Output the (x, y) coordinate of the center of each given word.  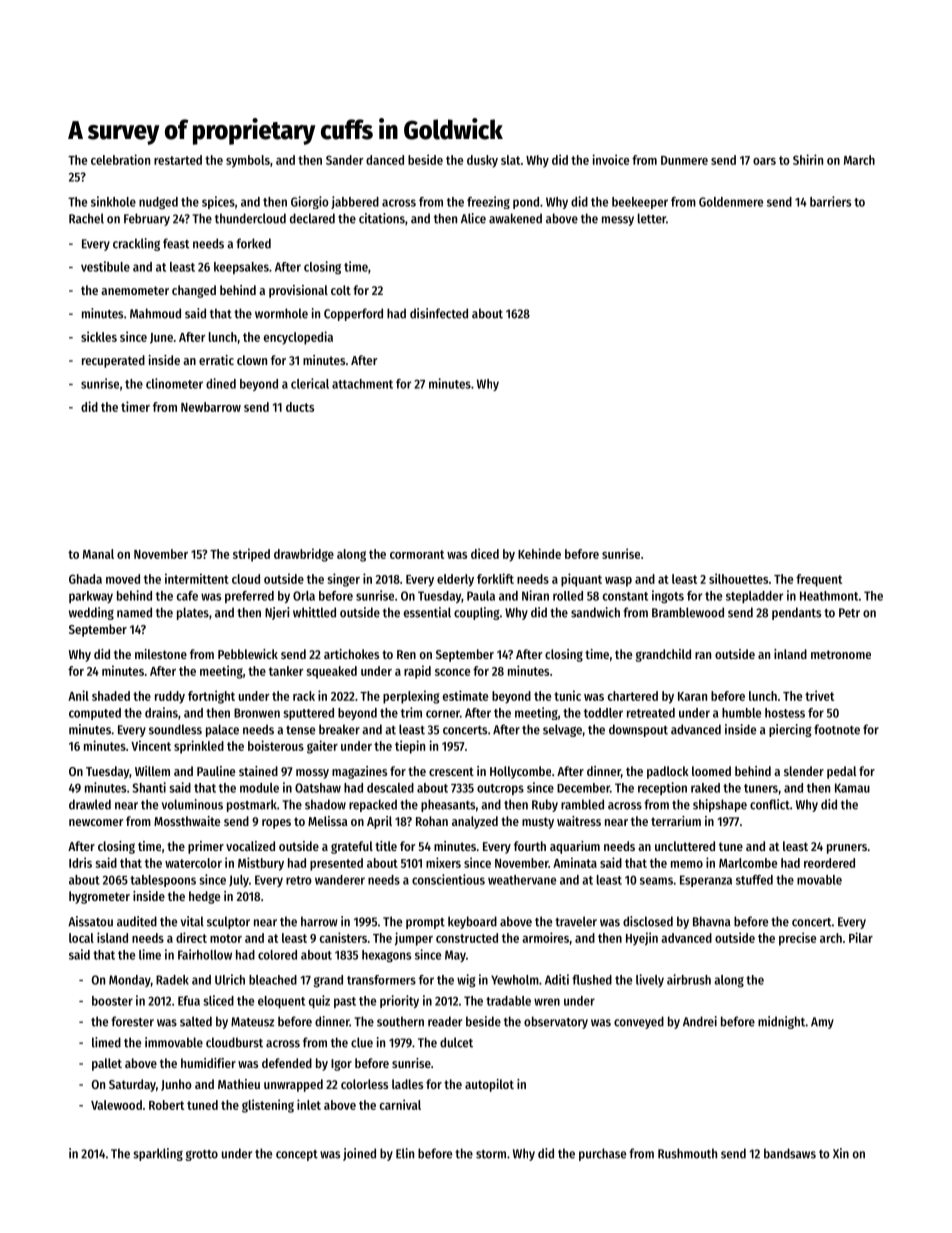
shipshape (720, 805)
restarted (178, 160)
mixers (443, 862)
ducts (300, 407)
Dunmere (684, 160)
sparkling (158, 1154)
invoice (610, 159)
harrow (319, 921)
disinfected (439, 313)
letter (652, 218)
